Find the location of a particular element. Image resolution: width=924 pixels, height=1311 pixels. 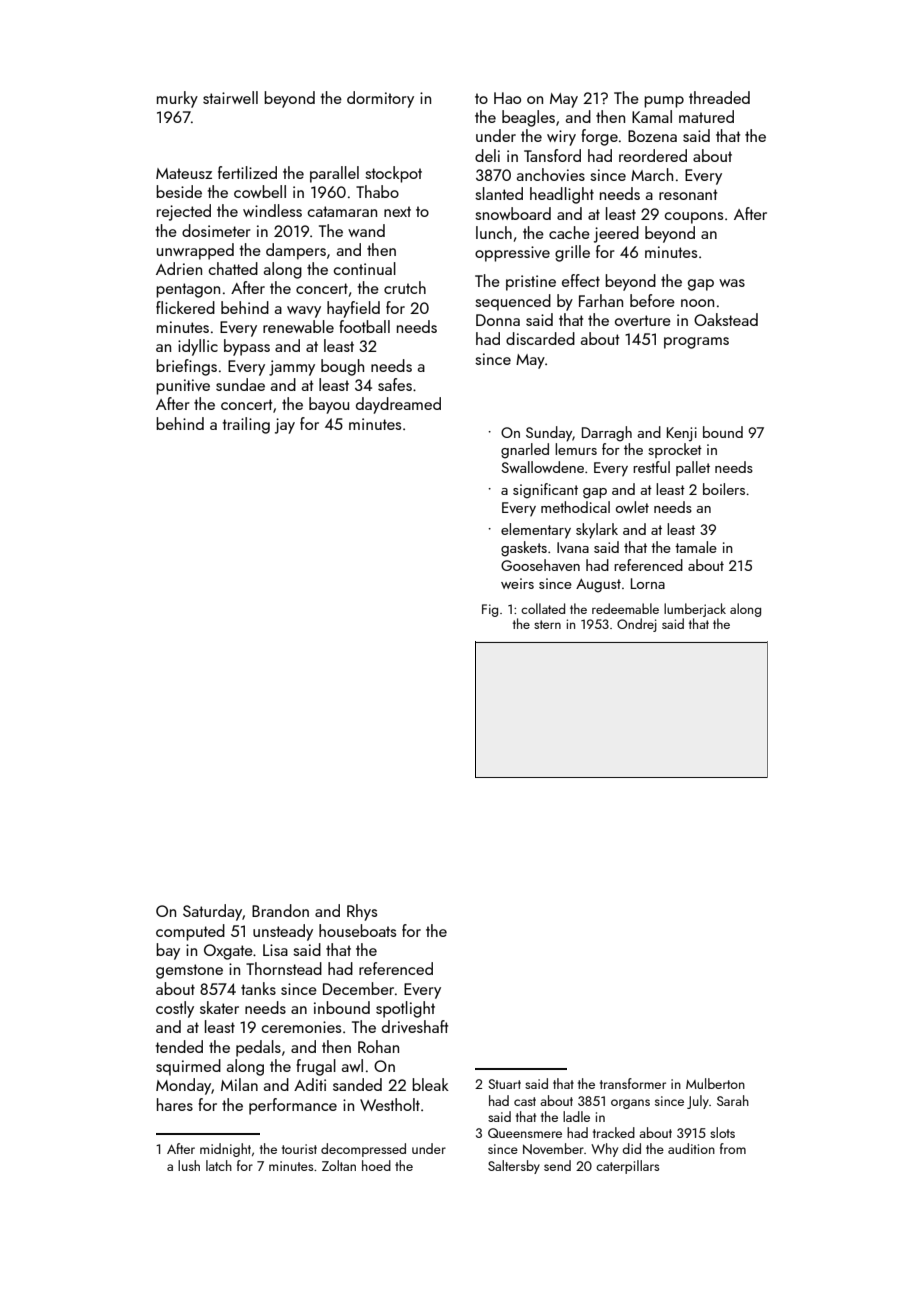

stern is located at coordinates (547, 624).
